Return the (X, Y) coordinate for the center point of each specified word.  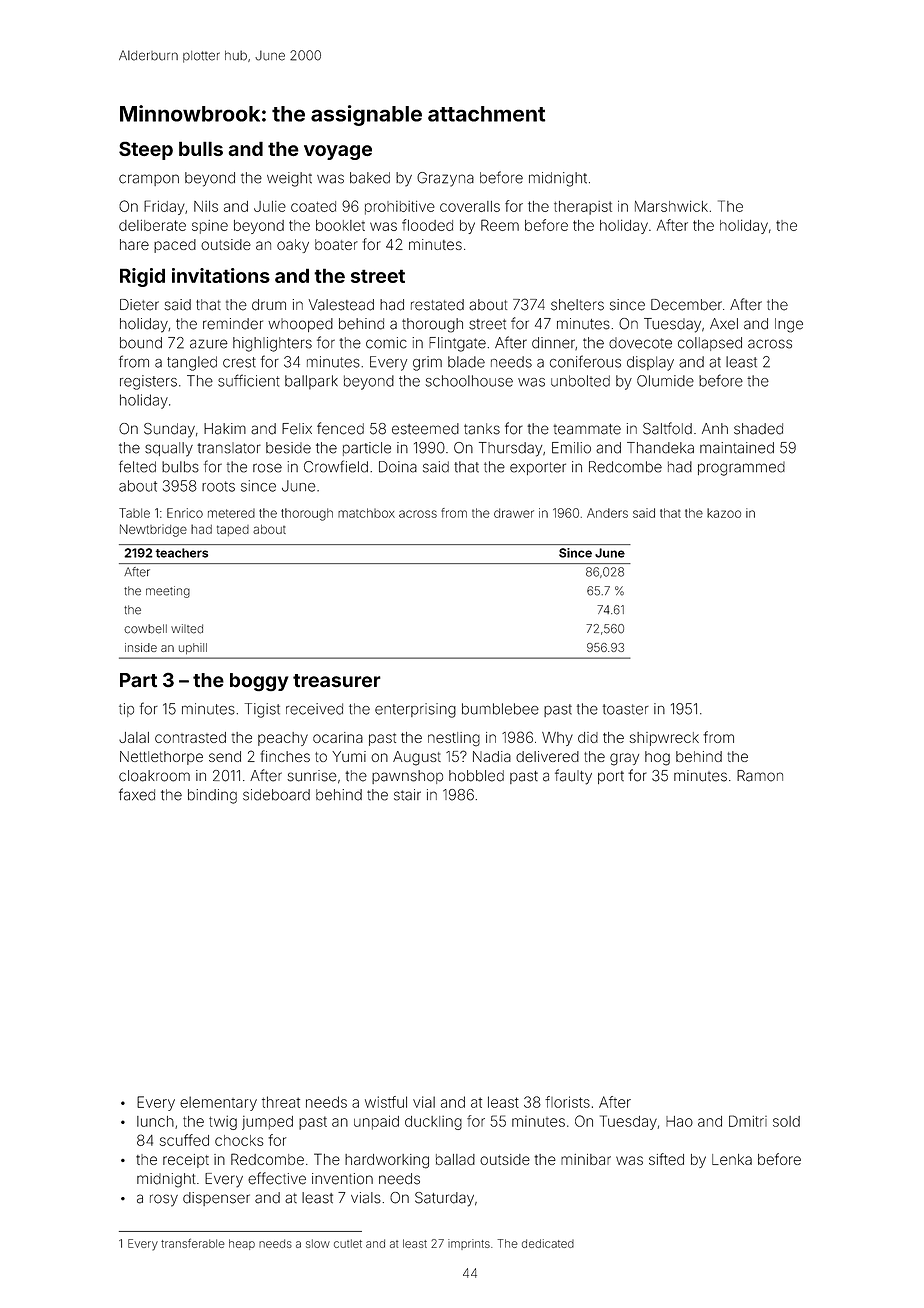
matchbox (366, 513)
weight (289, 179)
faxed (137, 794)
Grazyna (445, 179)
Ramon (760, 776)
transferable (193, 1243)
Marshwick (671, 206)
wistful (386, 1102)
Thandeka (660, 448)
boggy (259, 682)
